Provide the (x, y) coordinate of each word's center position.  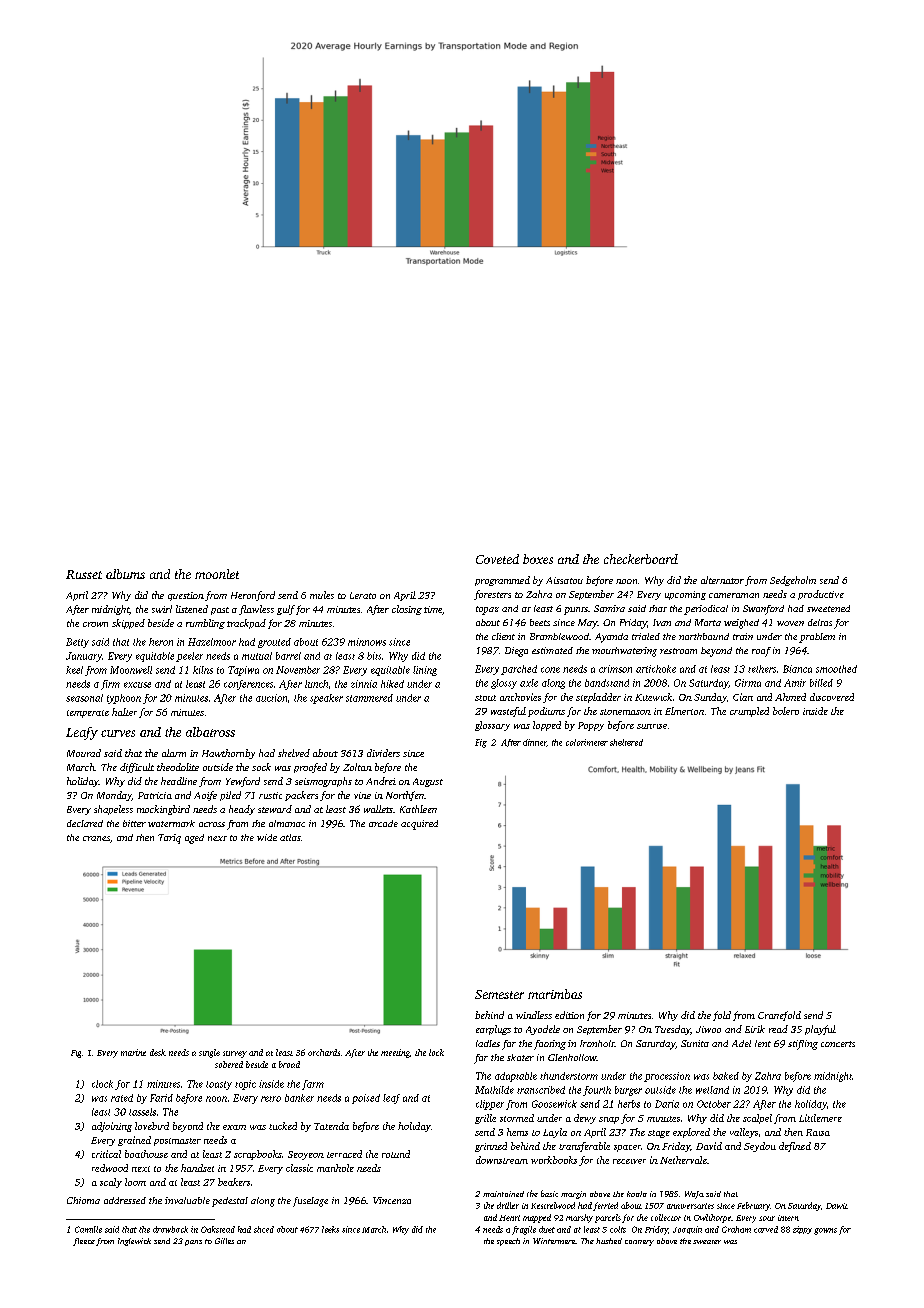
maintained (503, 1194)
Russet (84, 574)
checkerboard (641, 559)
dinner (534, 742)
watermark (171, 823)
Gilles (224, 1241)
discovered (832, 697)
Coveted (497, 559)
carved (766, 1229)
